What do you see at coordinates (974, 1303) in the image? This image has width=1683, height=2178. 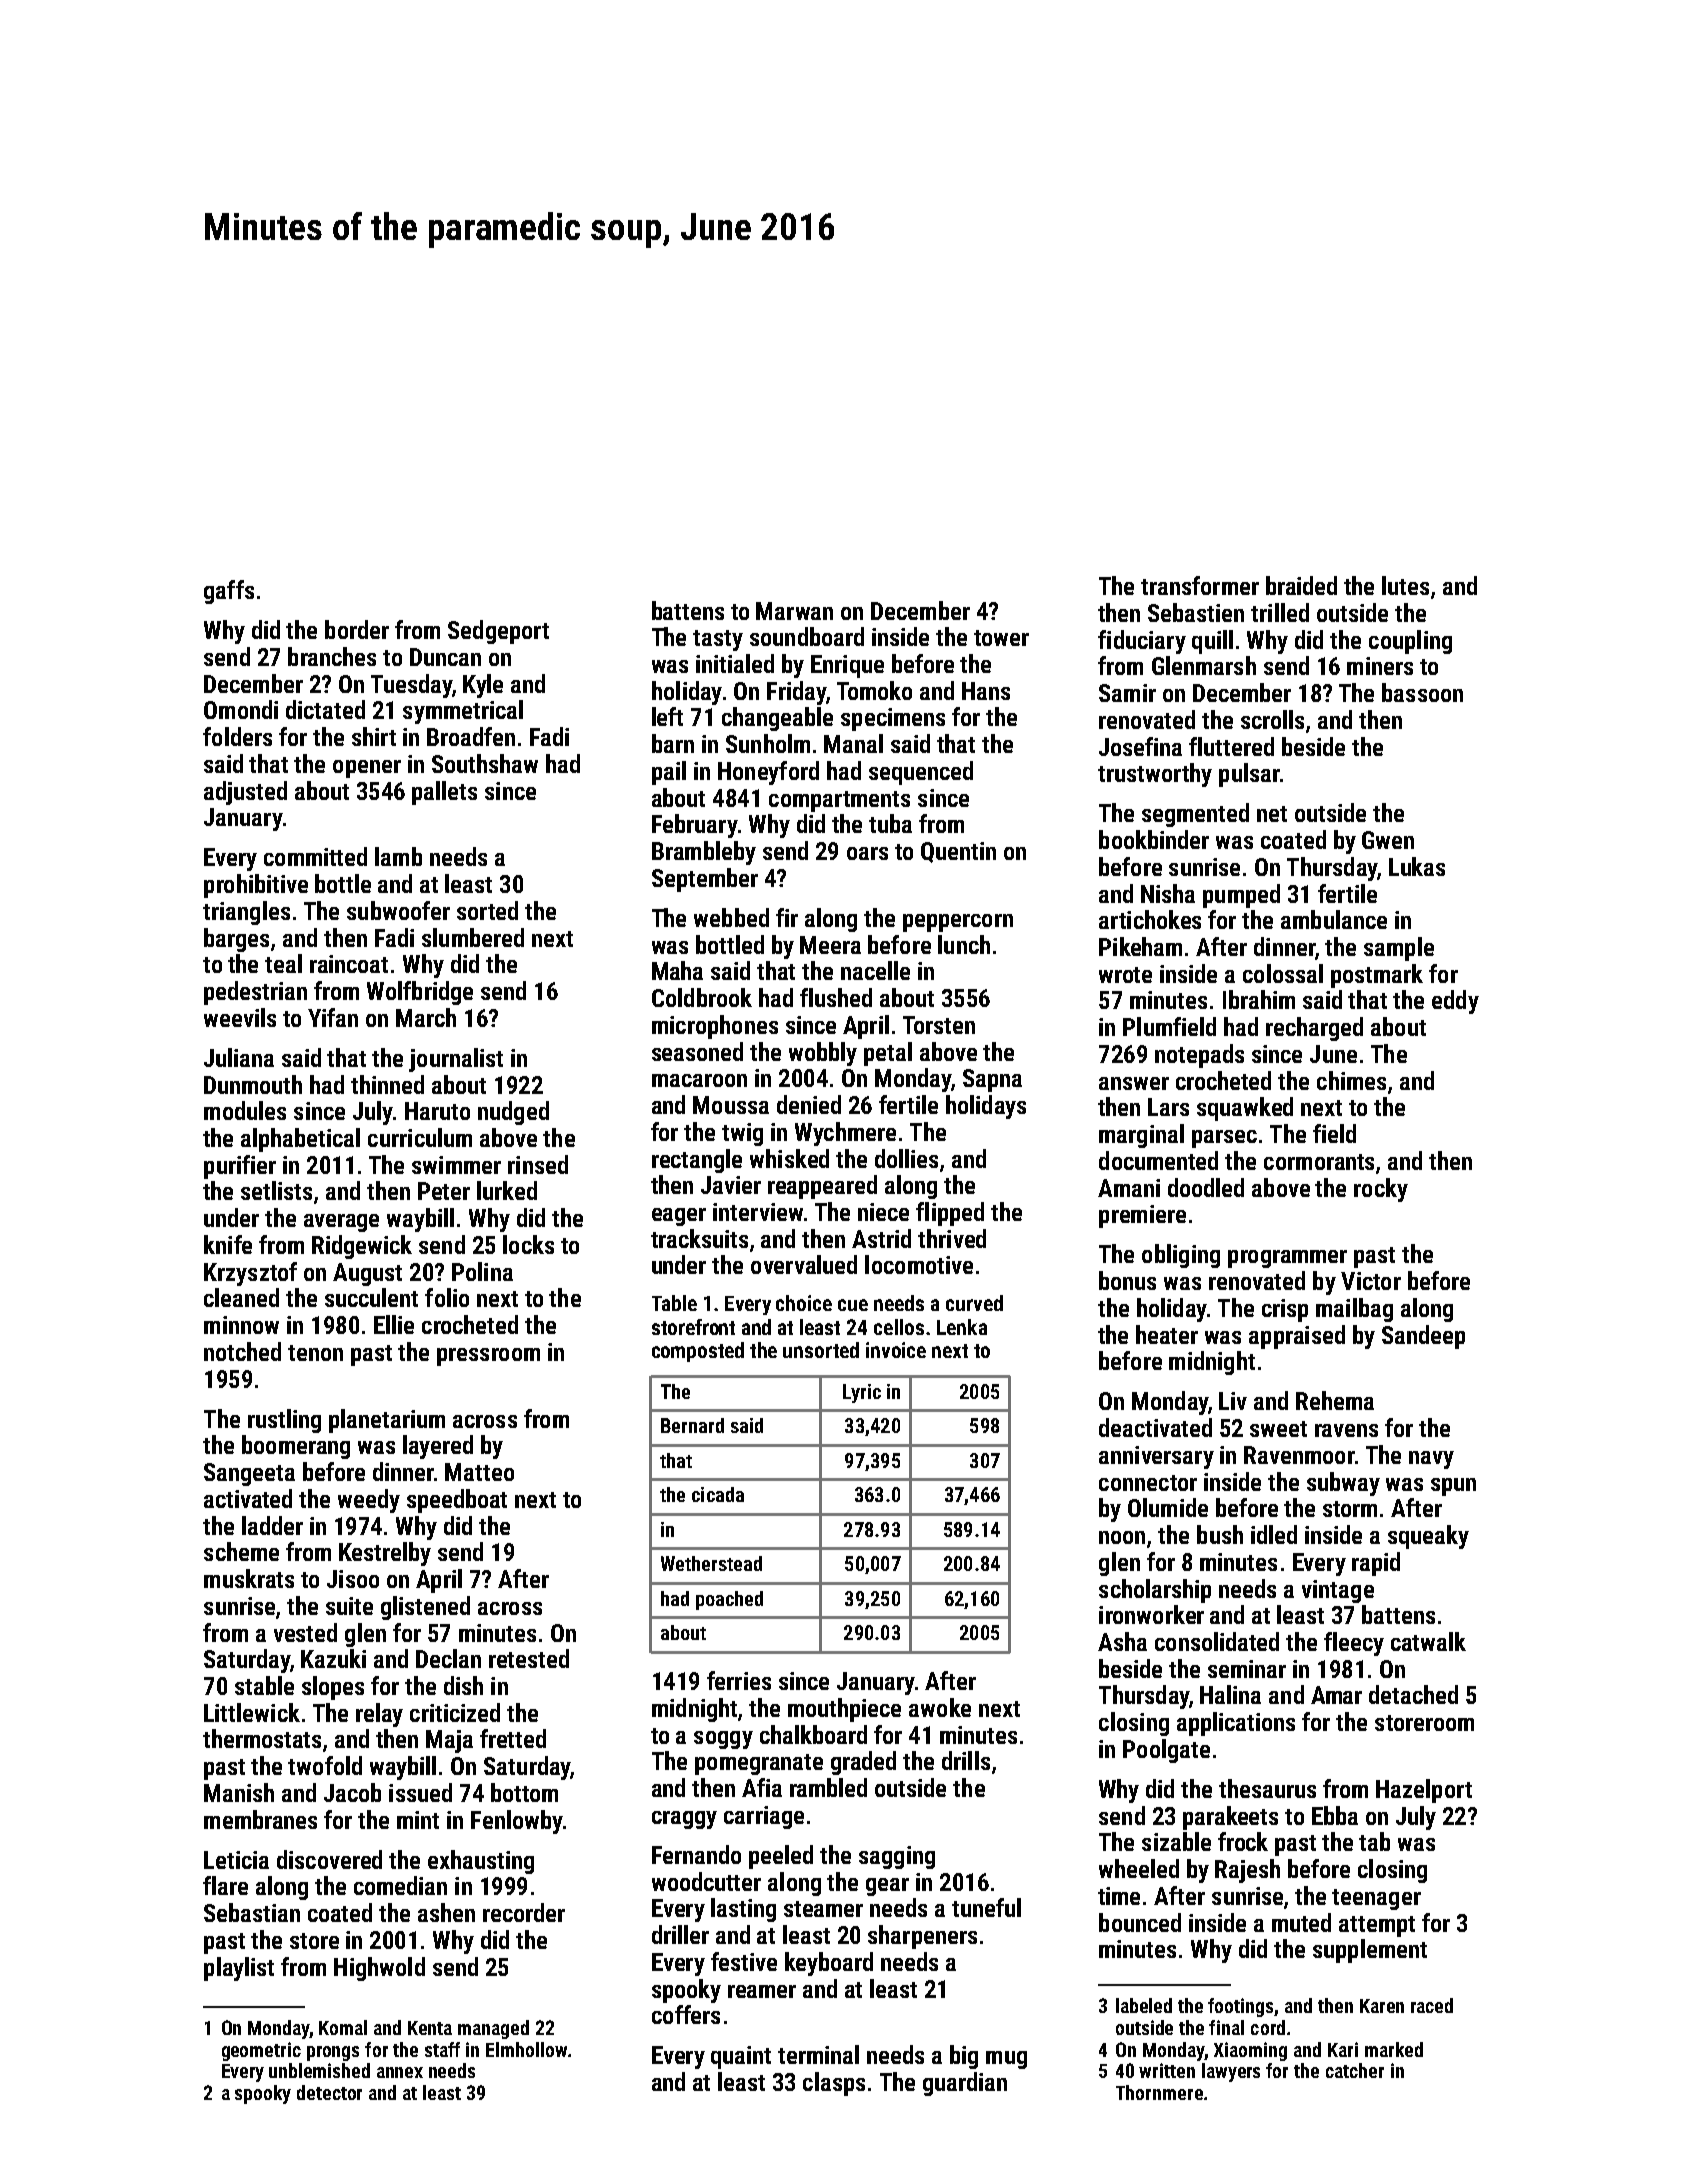 I see `curved` at bounding box center [974, 1303].
